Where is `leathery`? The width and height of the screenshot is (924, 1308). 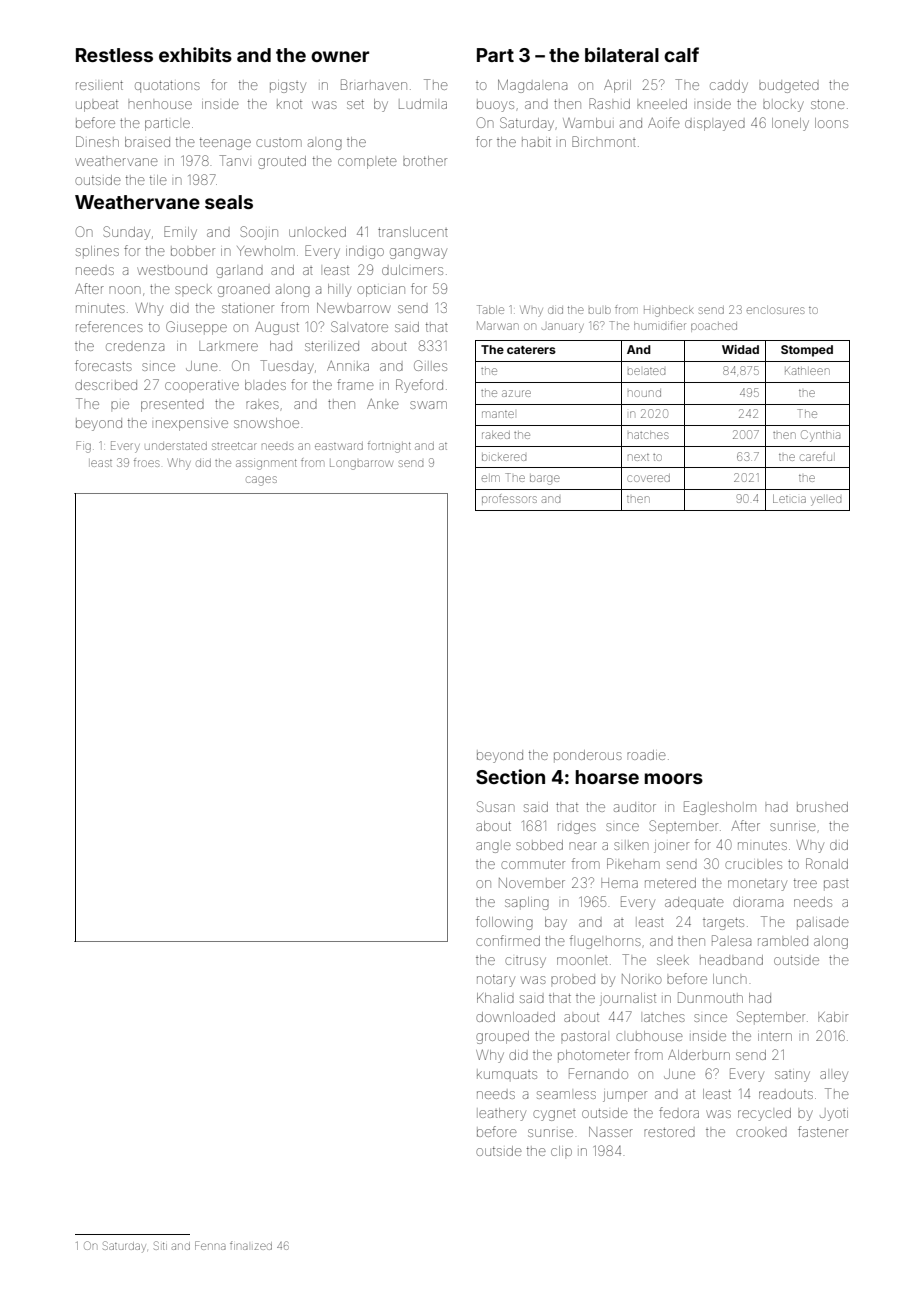 leathery is located at coordinates (502, 1114).
